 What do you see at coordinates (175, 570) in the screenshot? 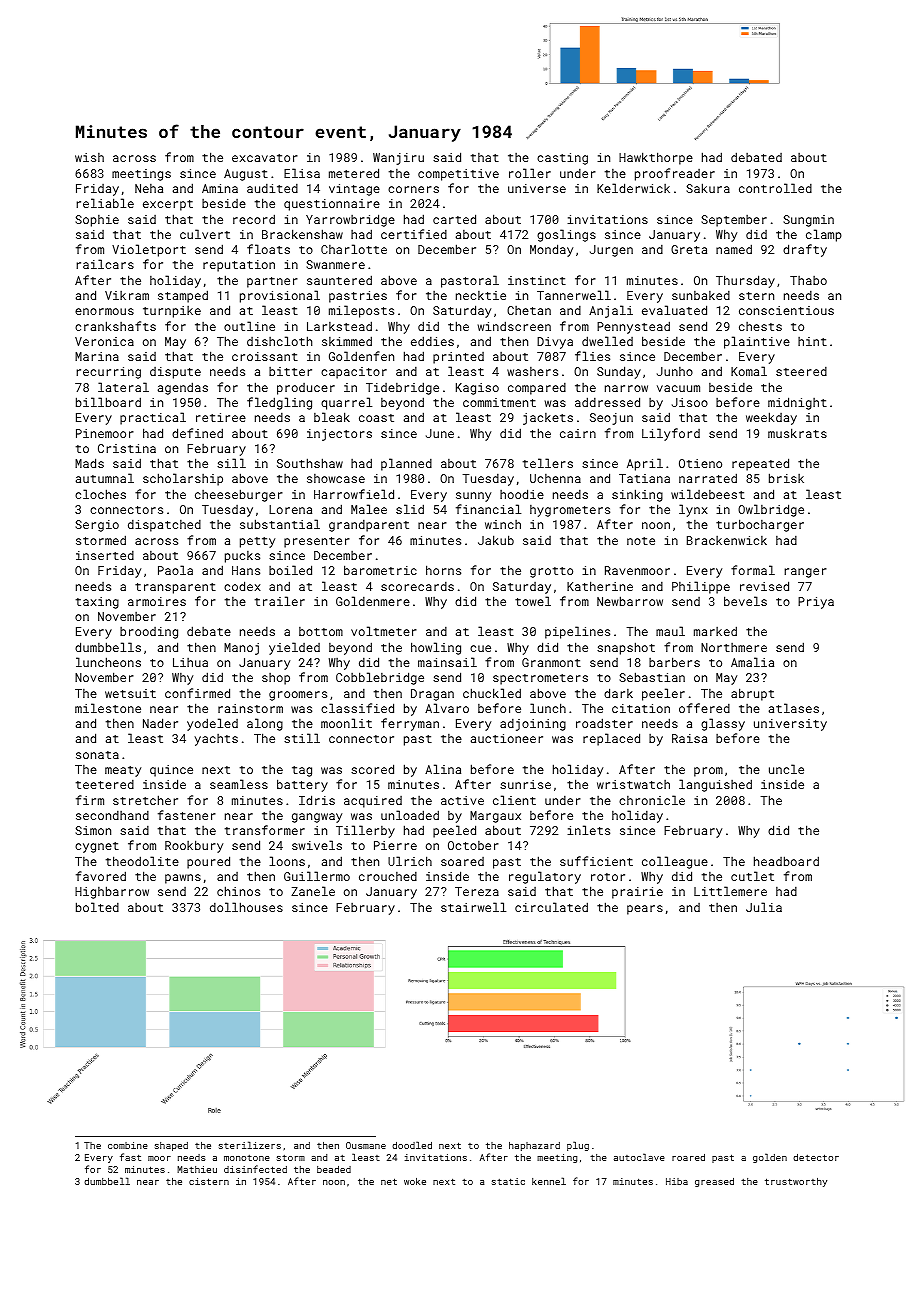
I see `Paola` at bounding box center [175, 570].
